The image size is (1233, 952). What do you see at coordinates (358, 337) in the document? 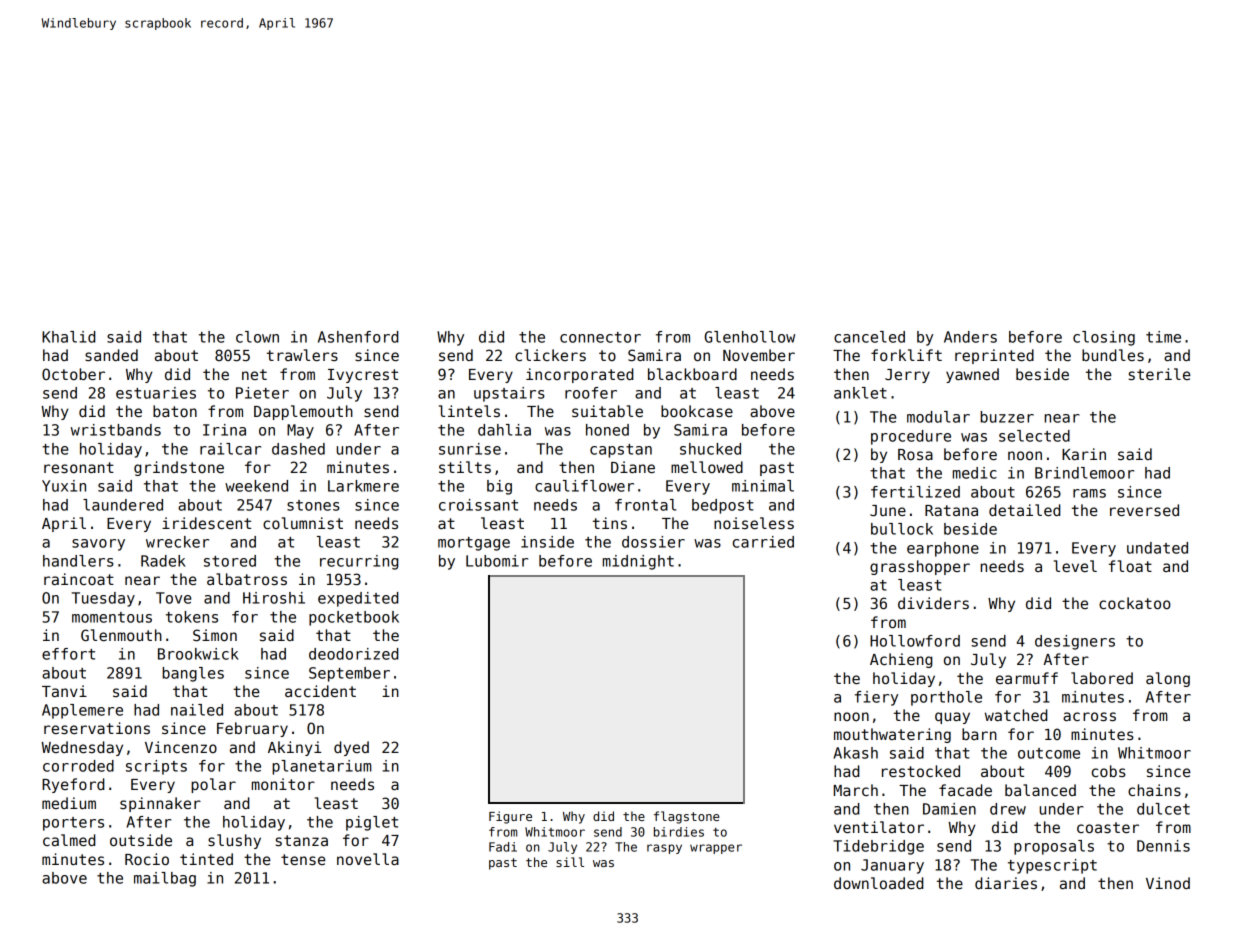
I see `Ashenford` at bounding box center [358, 337].
